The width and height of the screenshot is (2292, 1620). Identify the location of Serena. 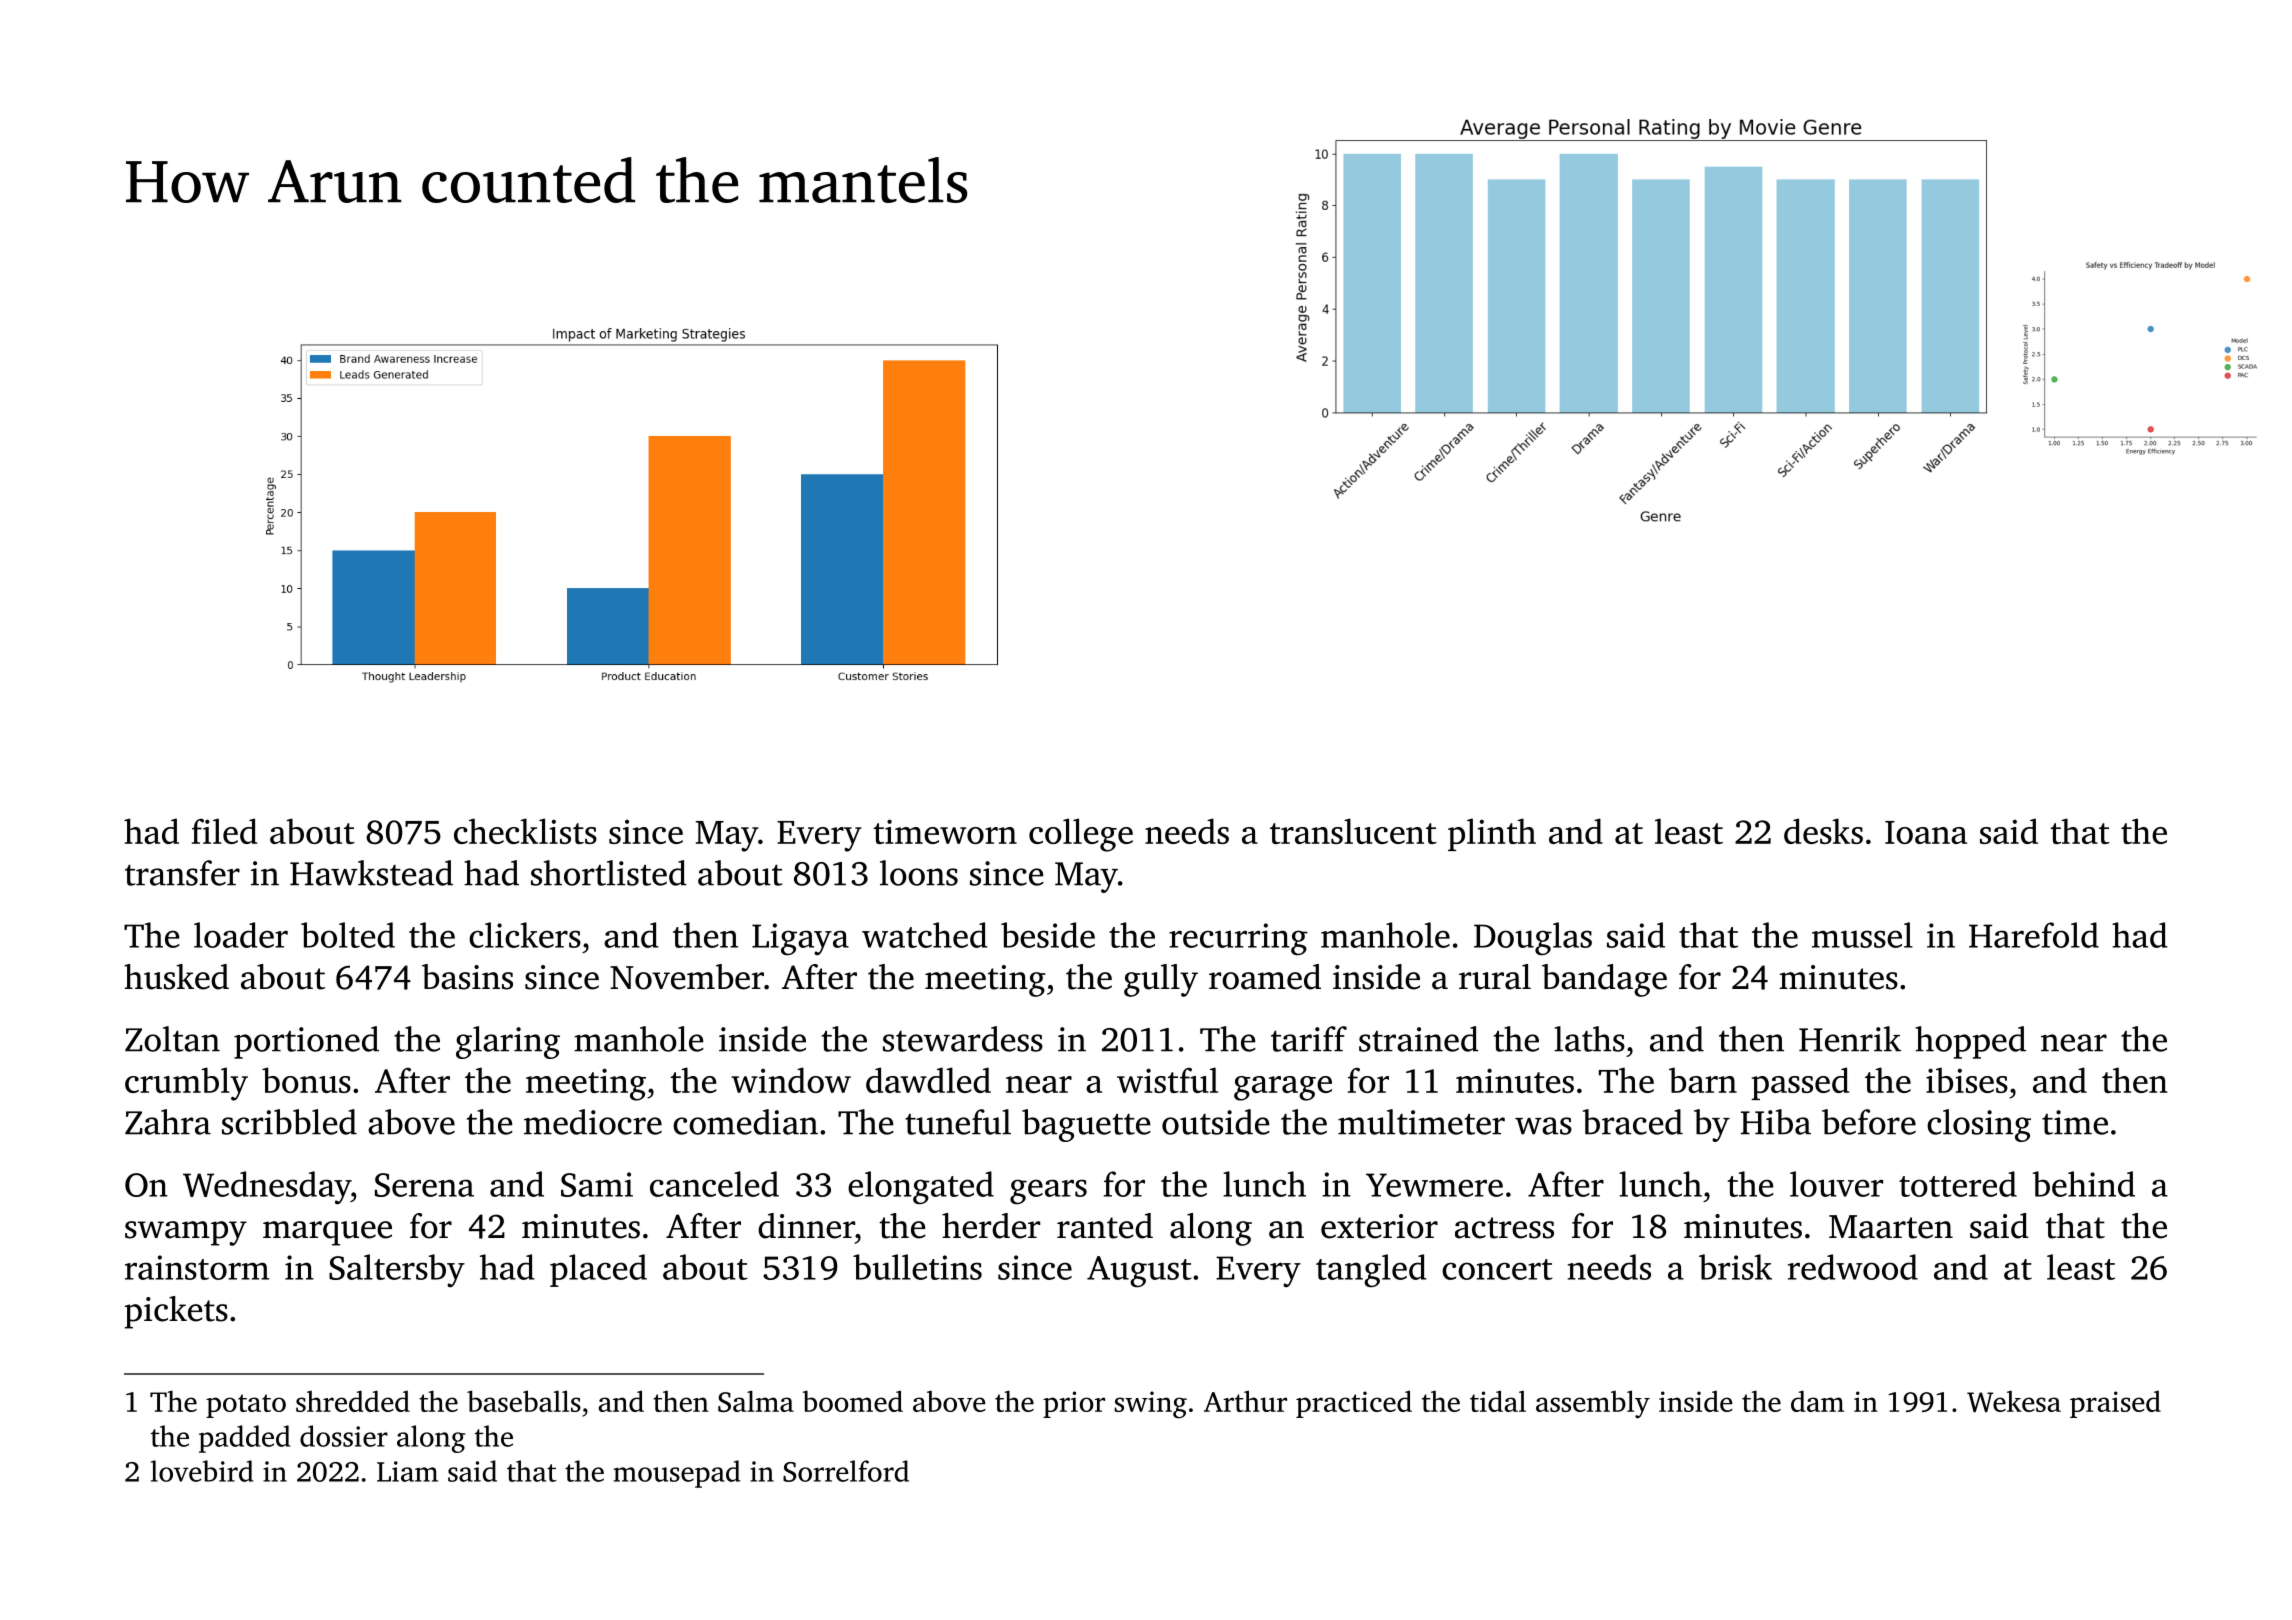
(424, 1185).
